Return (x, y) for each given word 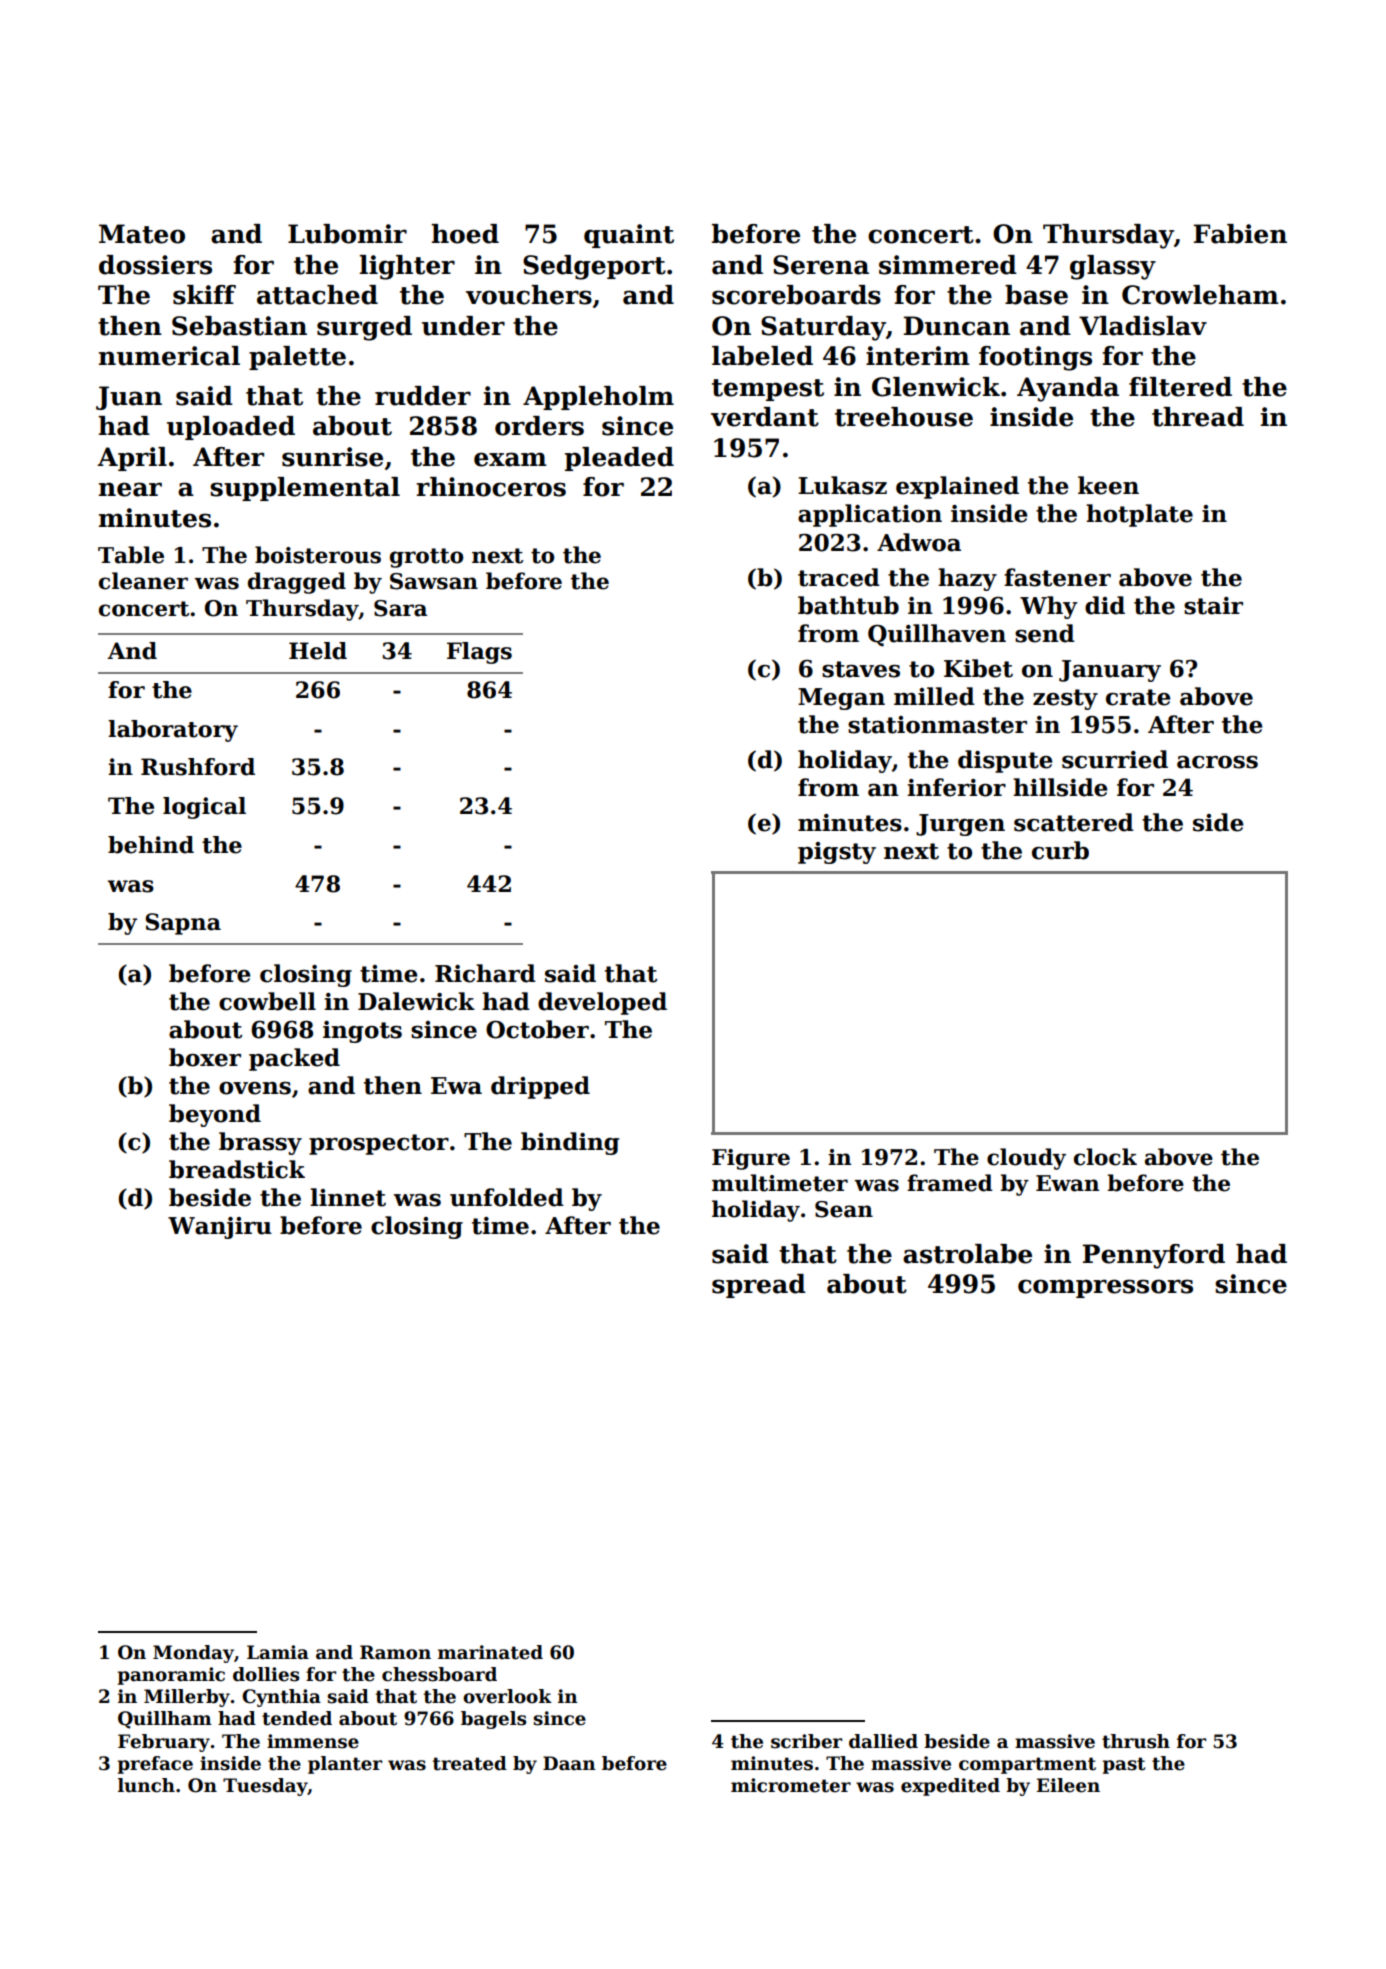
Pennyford (1153, 1256)
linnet (348, 1197)
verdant (765, 417)
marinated (490, 1652)
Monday (193, 1654)
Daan (569, 1763)
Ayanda (1068, 389)
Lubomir (347, 234)
